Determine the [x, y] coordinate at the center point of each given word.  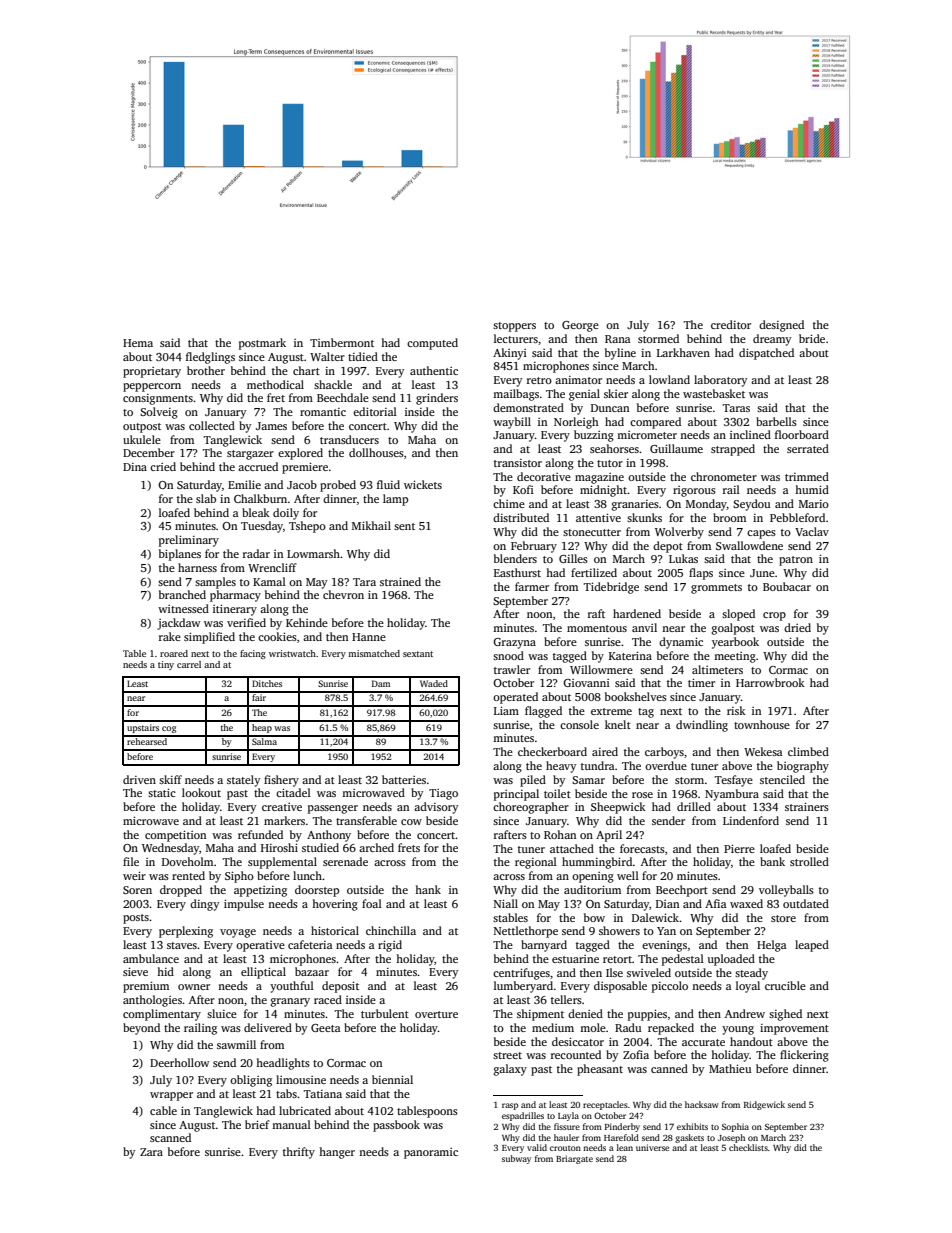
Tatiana [323, 1094]
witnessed [183, 608]
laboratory [721, 381]
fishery [281, 781]
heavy [561, 767]
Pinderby [622, 1127]
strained [400, 581]
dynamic [681, 643]
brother [206, 370]
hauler [566, 1137]
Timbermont [342, 342]
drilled [694, 806]
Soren [137, 890]
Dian [667, 904]
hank [428, 889]
